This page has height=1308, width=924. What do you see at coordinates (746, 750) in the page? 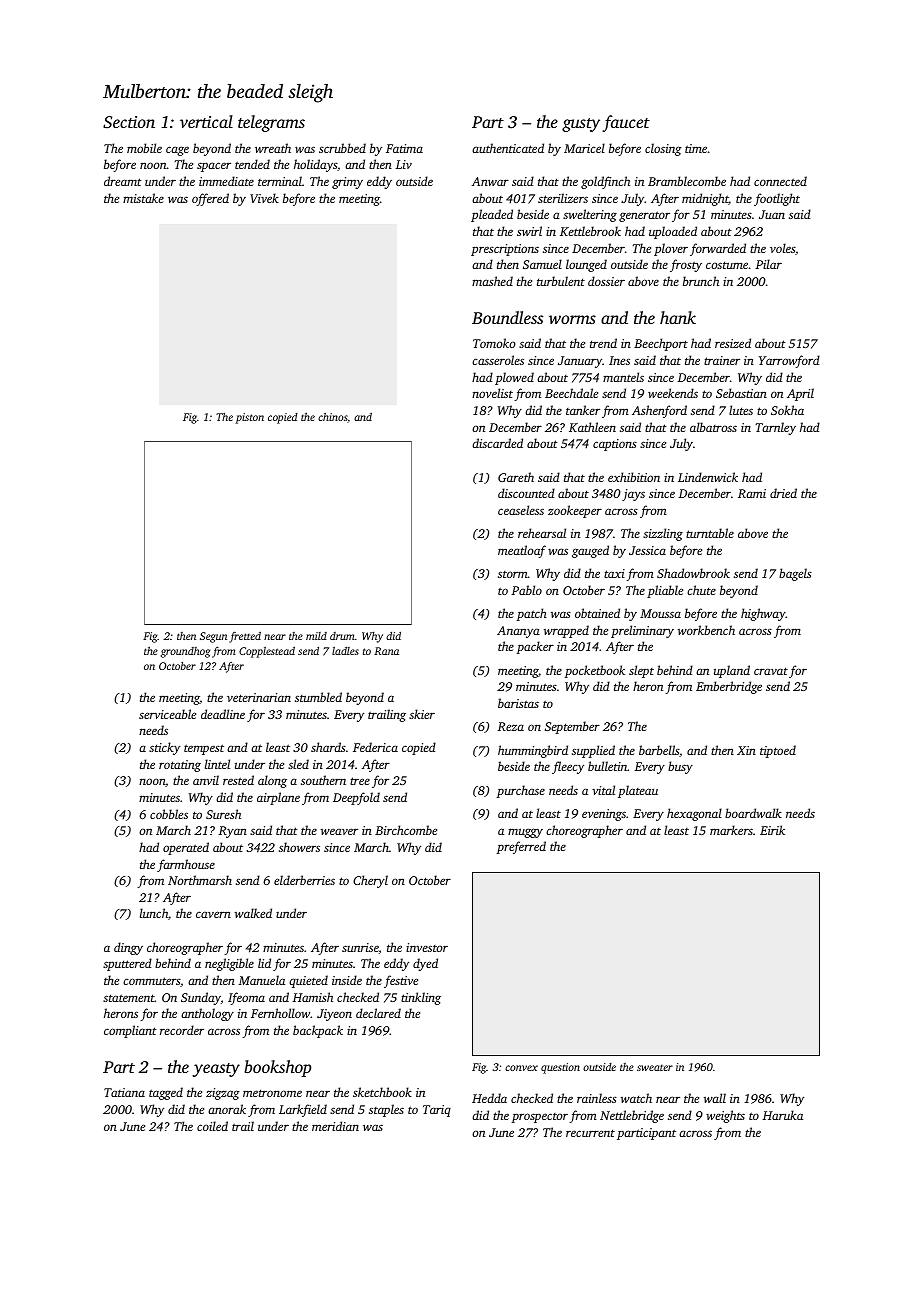
I see `Xin` at bounding box center [746, 750].
